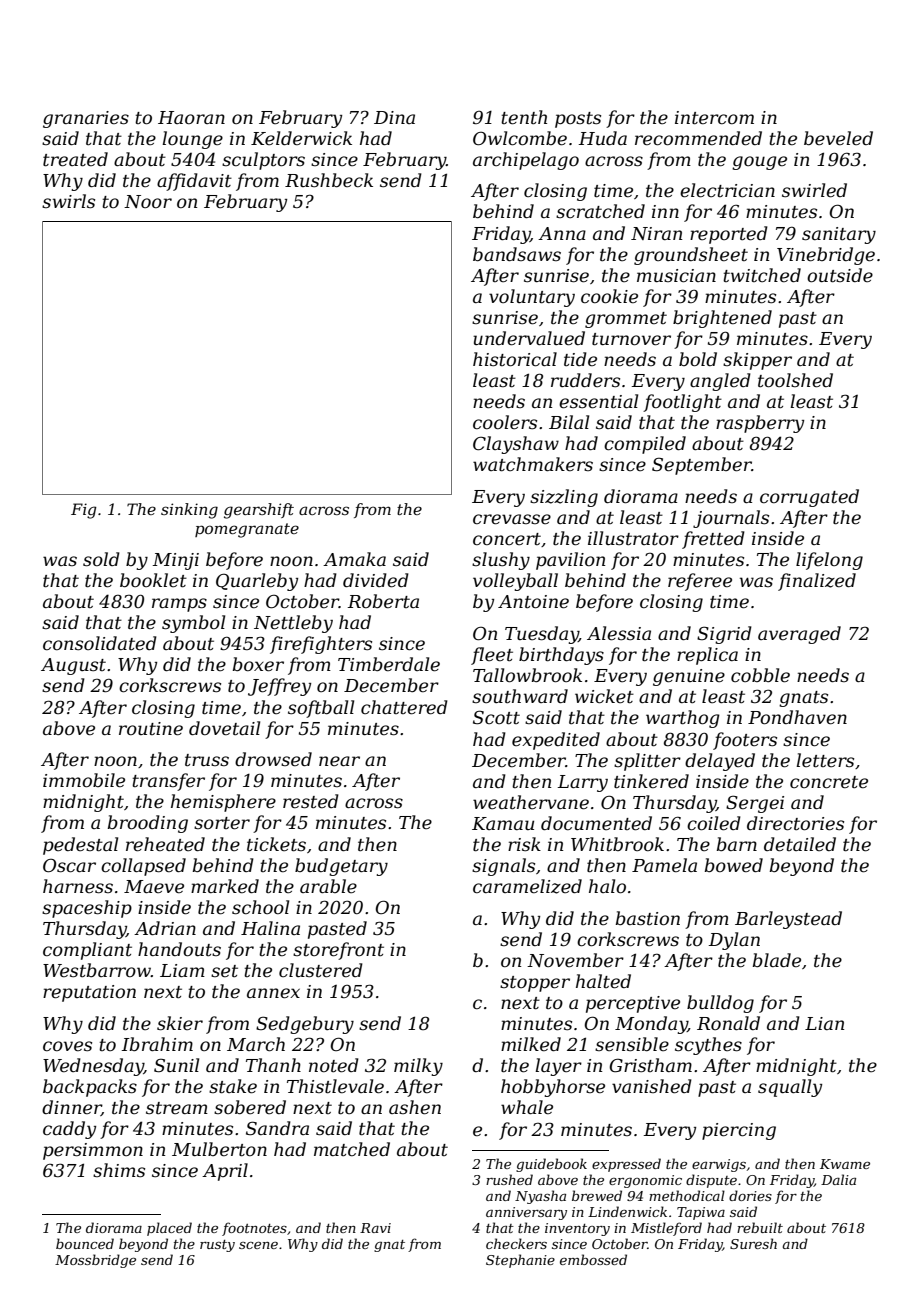 The height and width of the image is (1308, 924). Describe the element at coordinates (829, 782) in the image. I see `concrete` at that location.
